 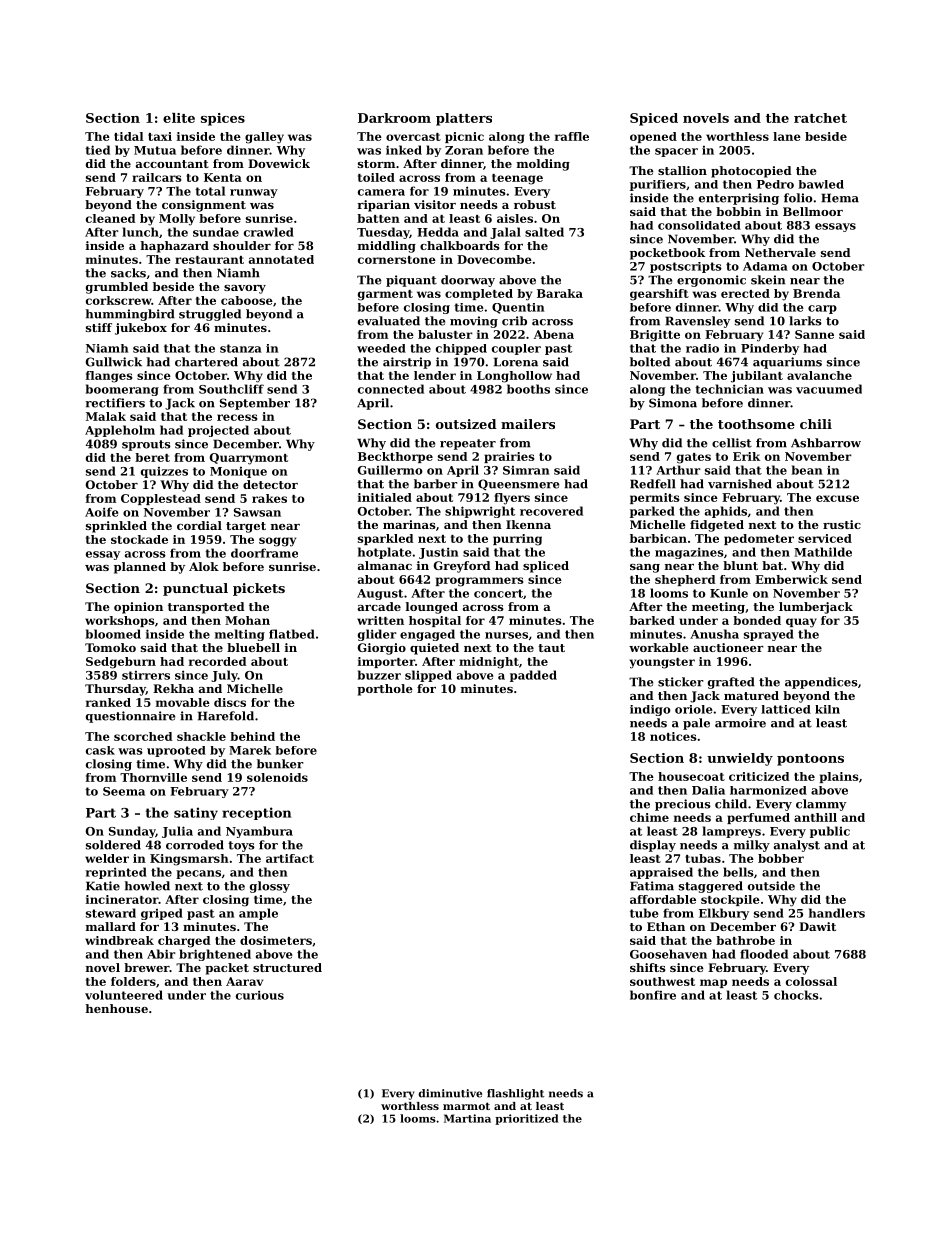 I want to click on airstrip, so click(x=407, y=363).
